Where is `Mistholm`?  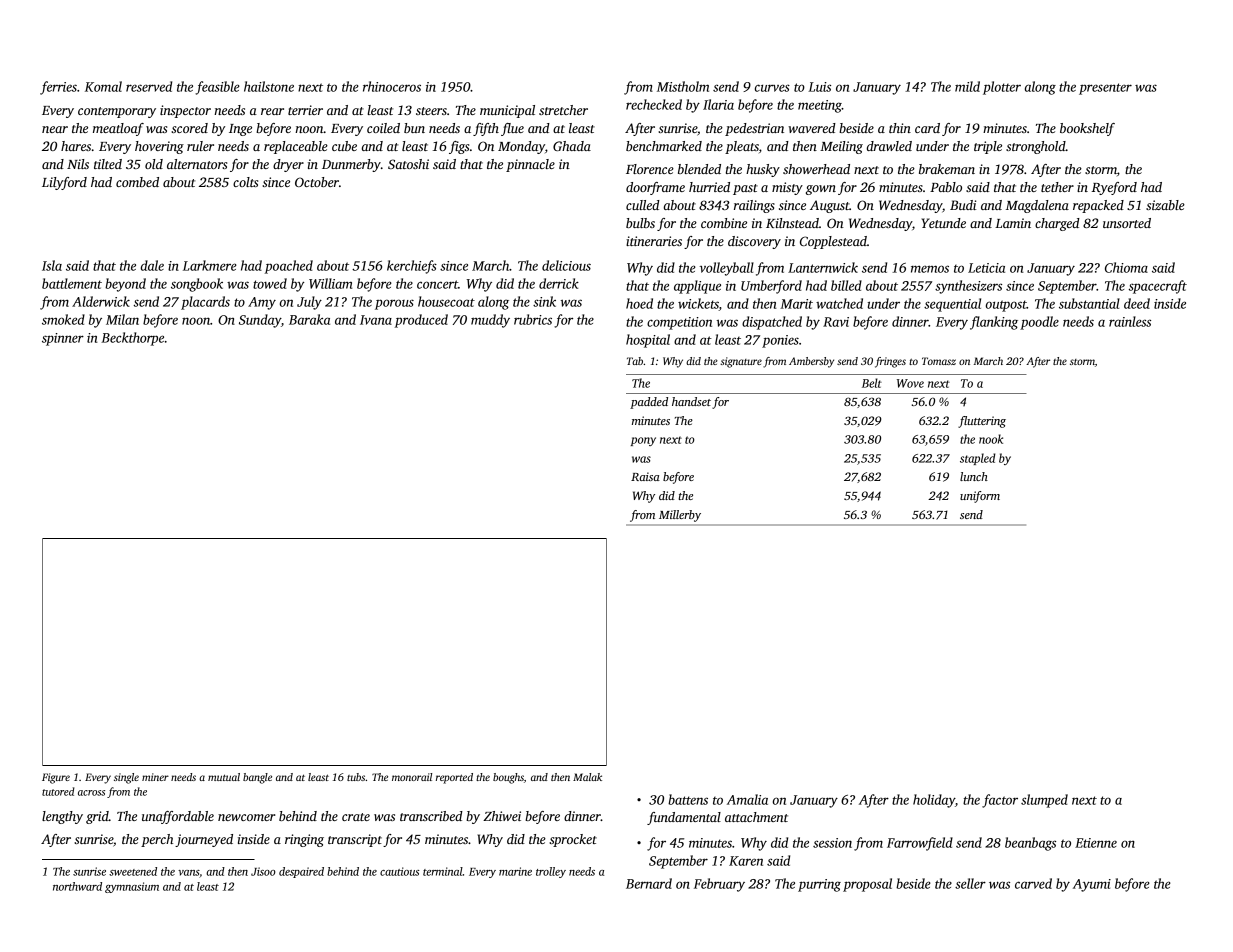
Mistholm is located at coordinates (683, 86).
